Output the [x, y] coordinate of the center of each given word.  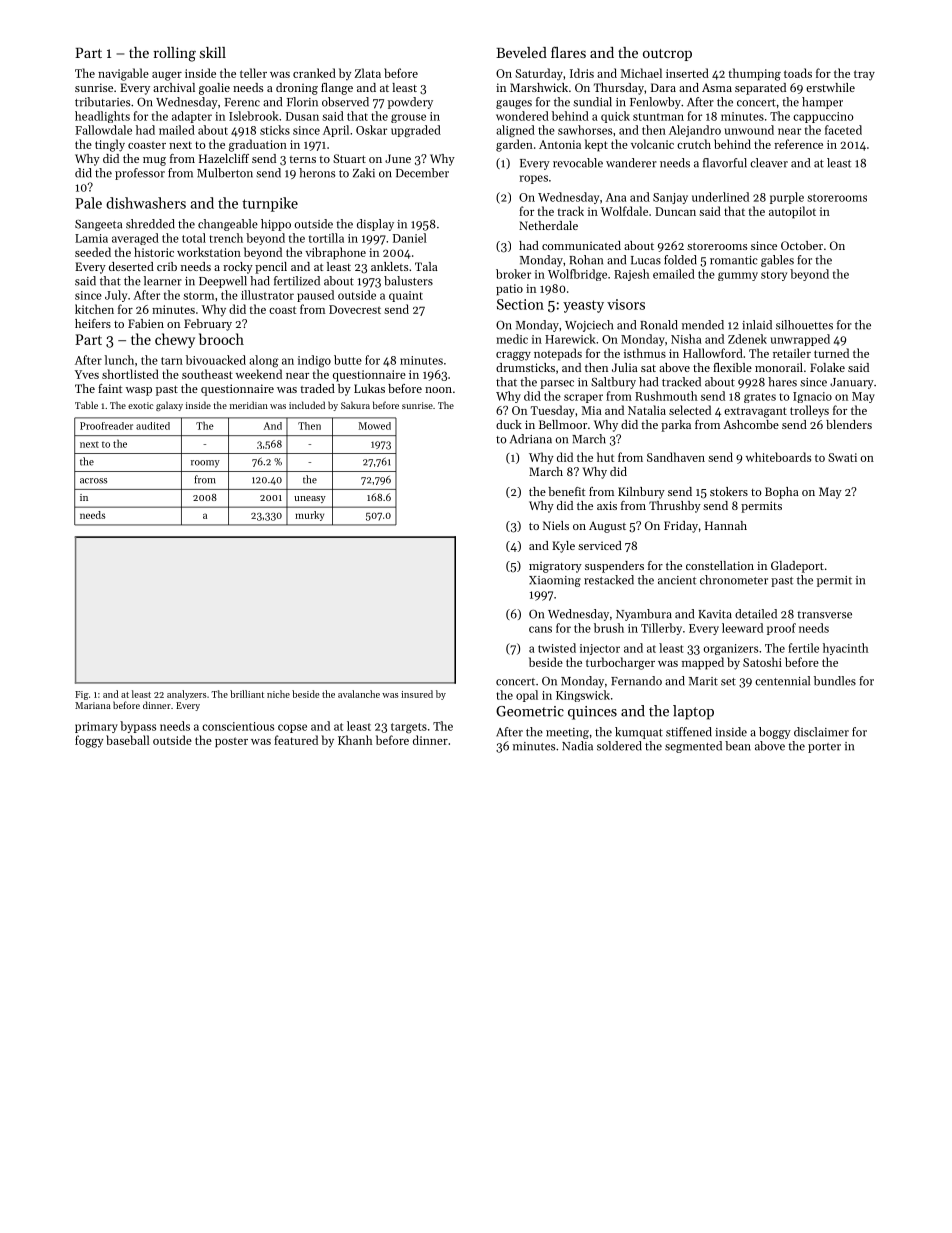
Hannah [726, 525]
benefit [566, 491]
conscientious [238, 726]
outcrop [667, 55]
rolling [174, 54]
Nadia [577, 746]
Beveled [521, 52]
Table [86, 405]
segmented [693, 747]
